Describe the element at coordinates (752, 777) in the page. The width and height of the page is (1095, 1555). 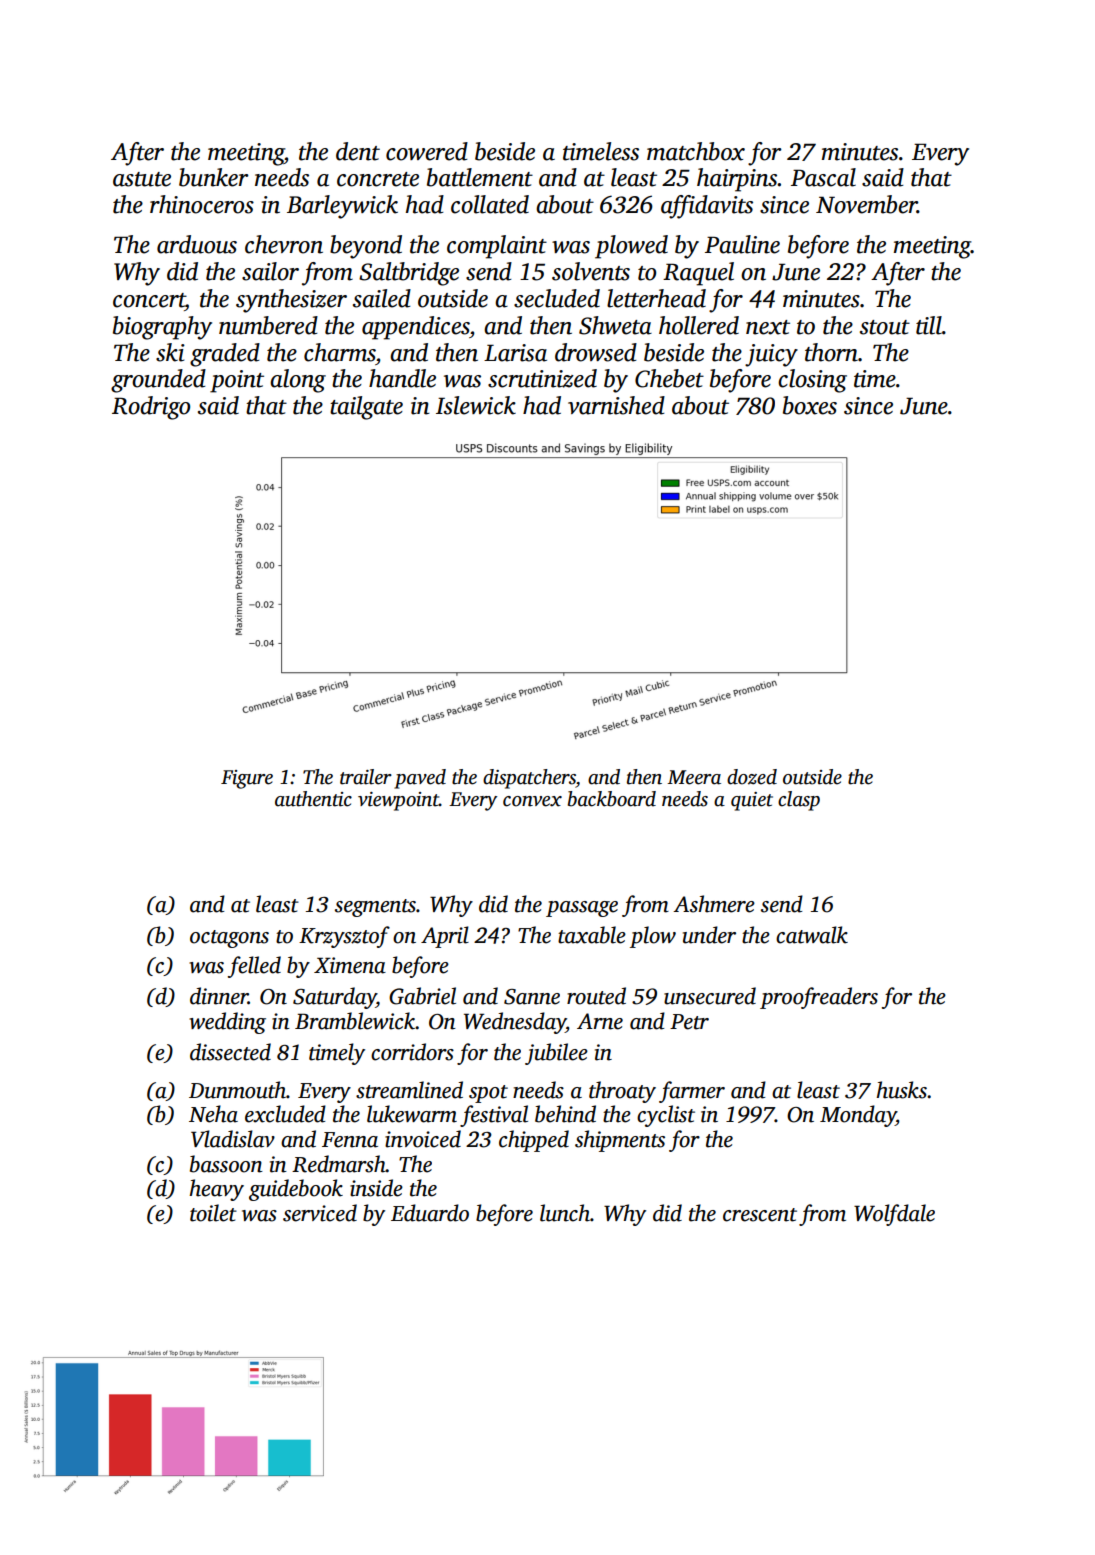
I see `dozed` at that location.
